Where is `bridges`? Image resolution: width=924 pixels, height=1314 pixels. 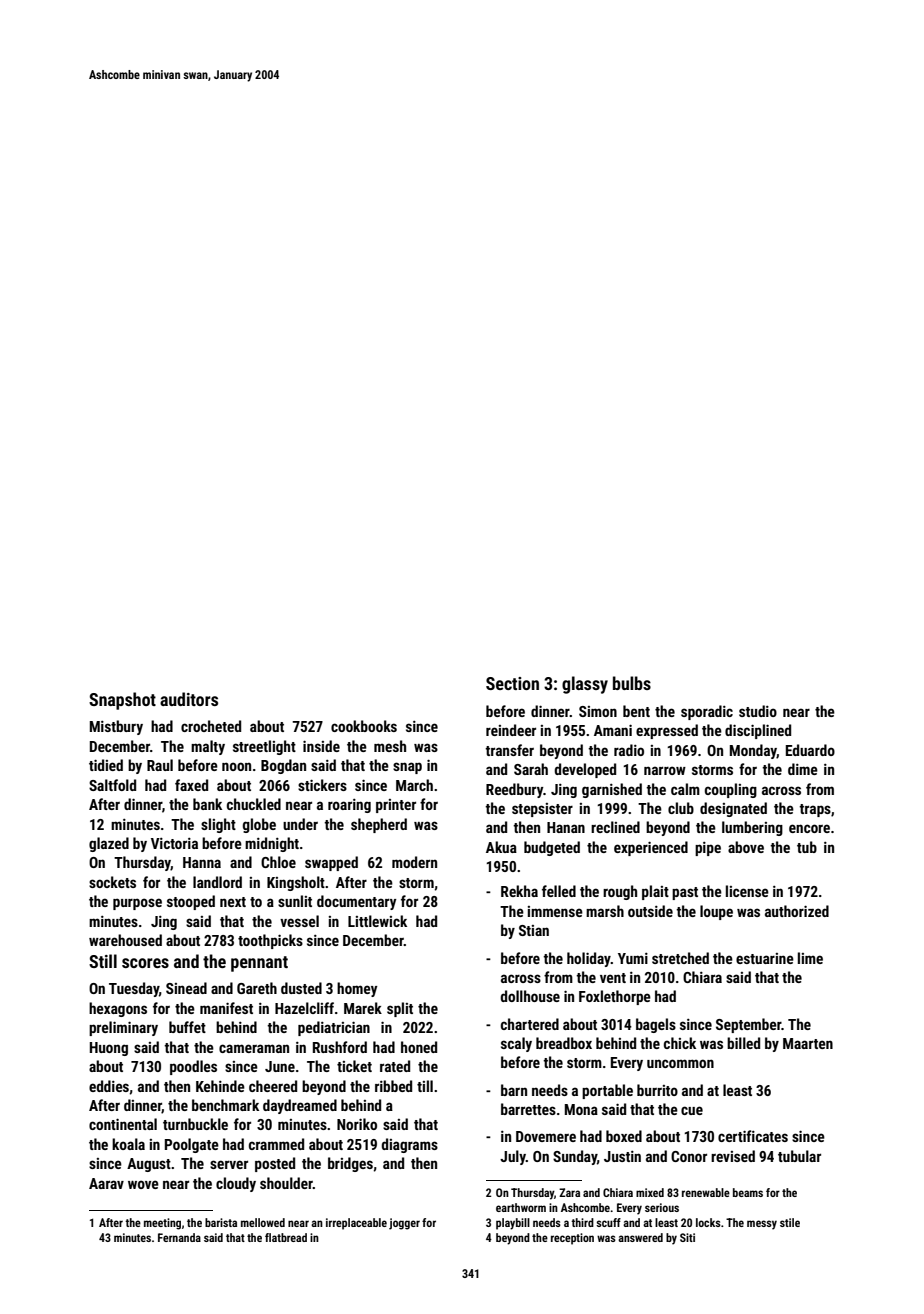
bridges is located at coordinates (350, 1164).
